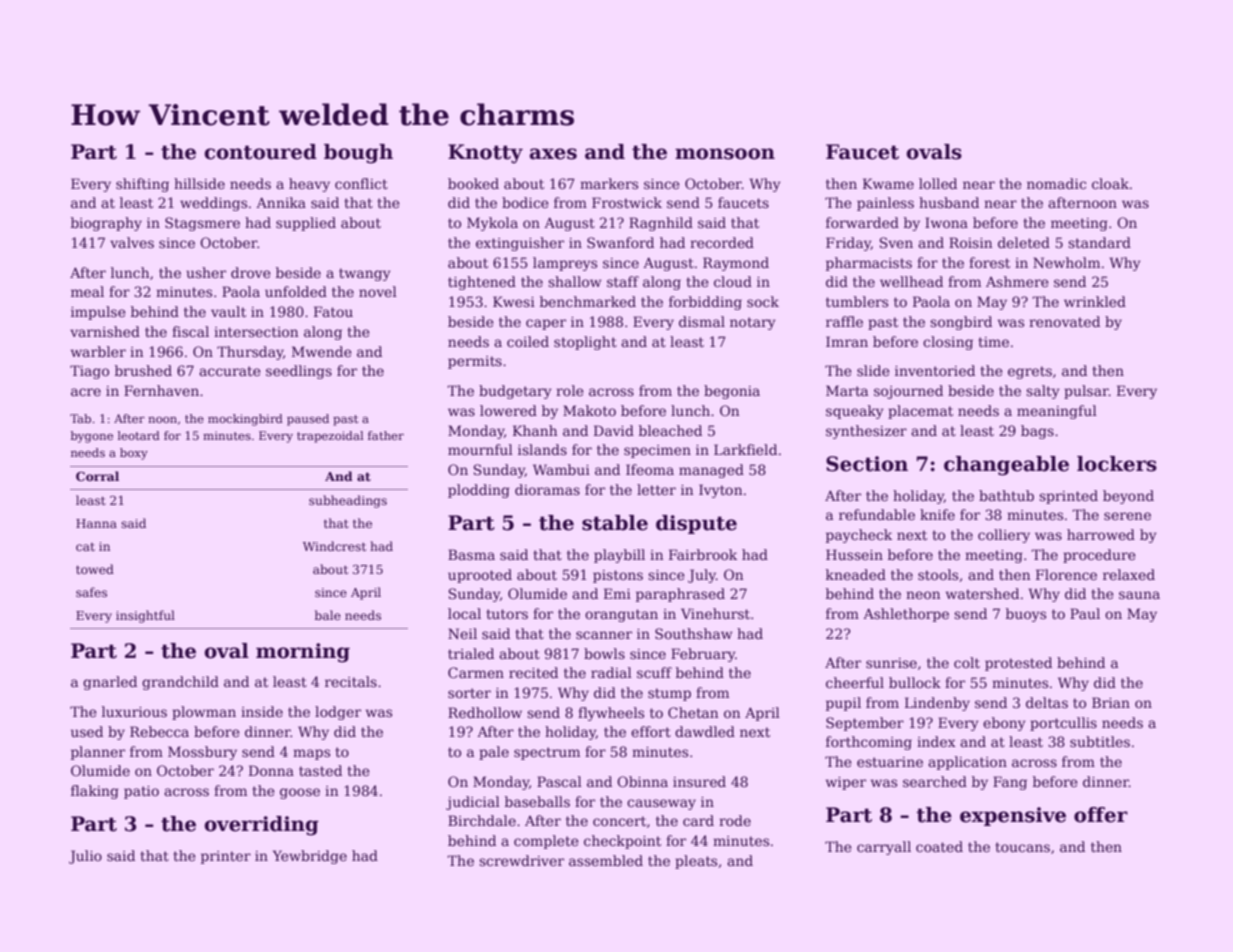  I want to click on offer, so click(1101, 815).
